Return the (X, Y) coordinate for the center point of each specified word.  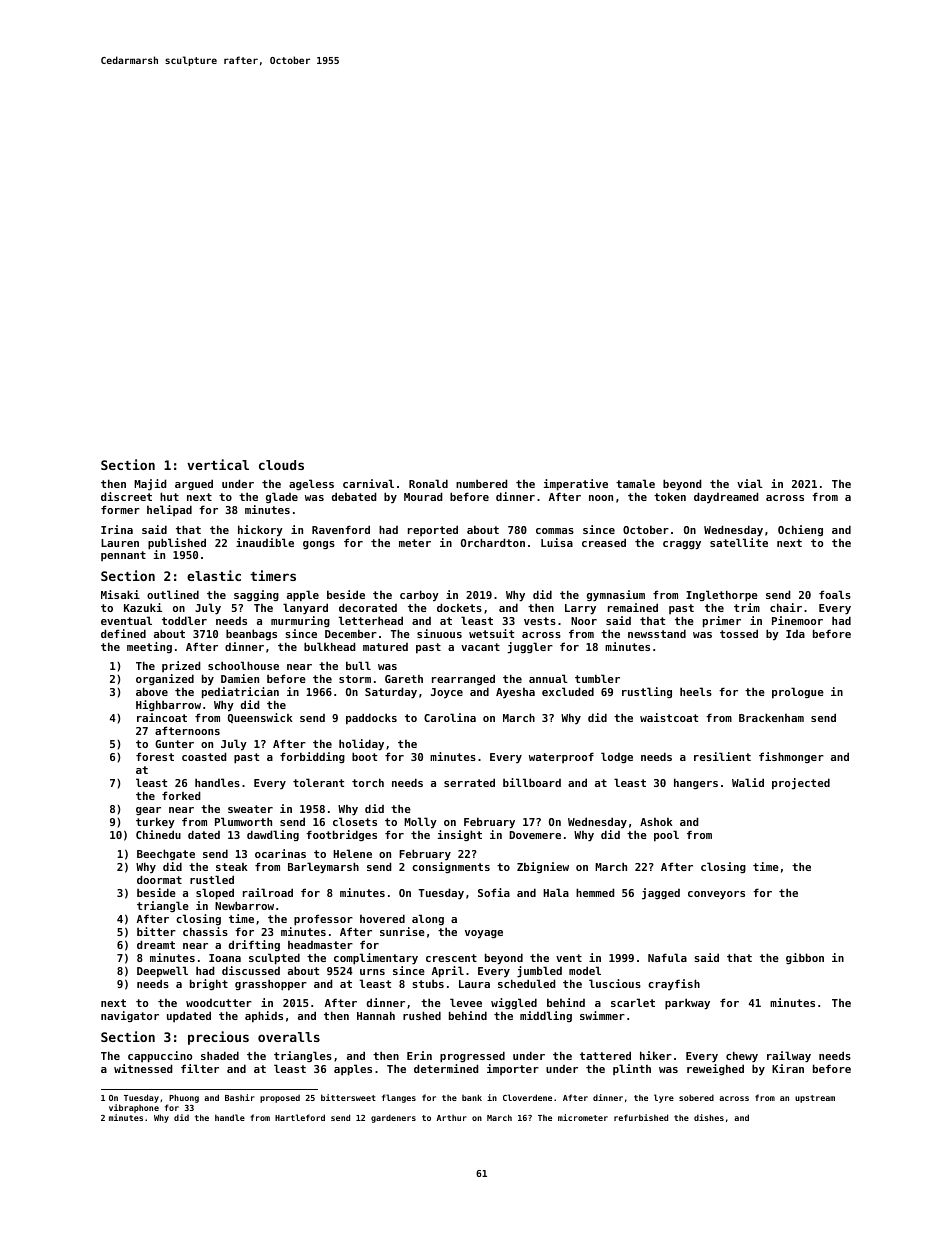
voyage (484, 934)
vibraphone (134, 1108)
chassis (205, 931)
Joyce (447, 693)
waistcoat (669, 717)
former (120, 509)
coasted (204, 756)
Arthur (452, 1118)
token (670, 496)
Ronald (428, 483)
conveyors (716, 895)
